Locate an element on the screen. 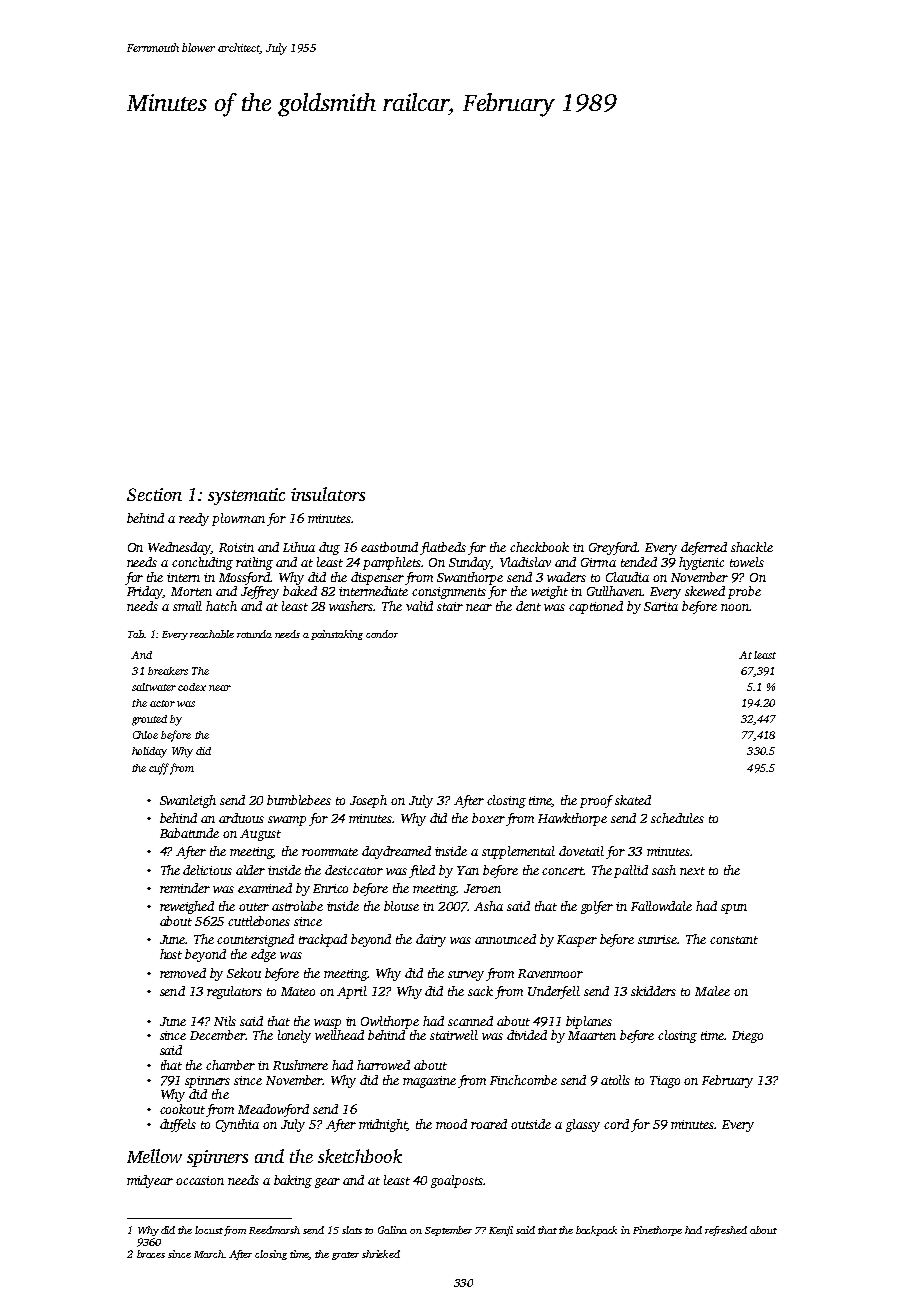  Jeffrey is located at coordinates (260, 592).
